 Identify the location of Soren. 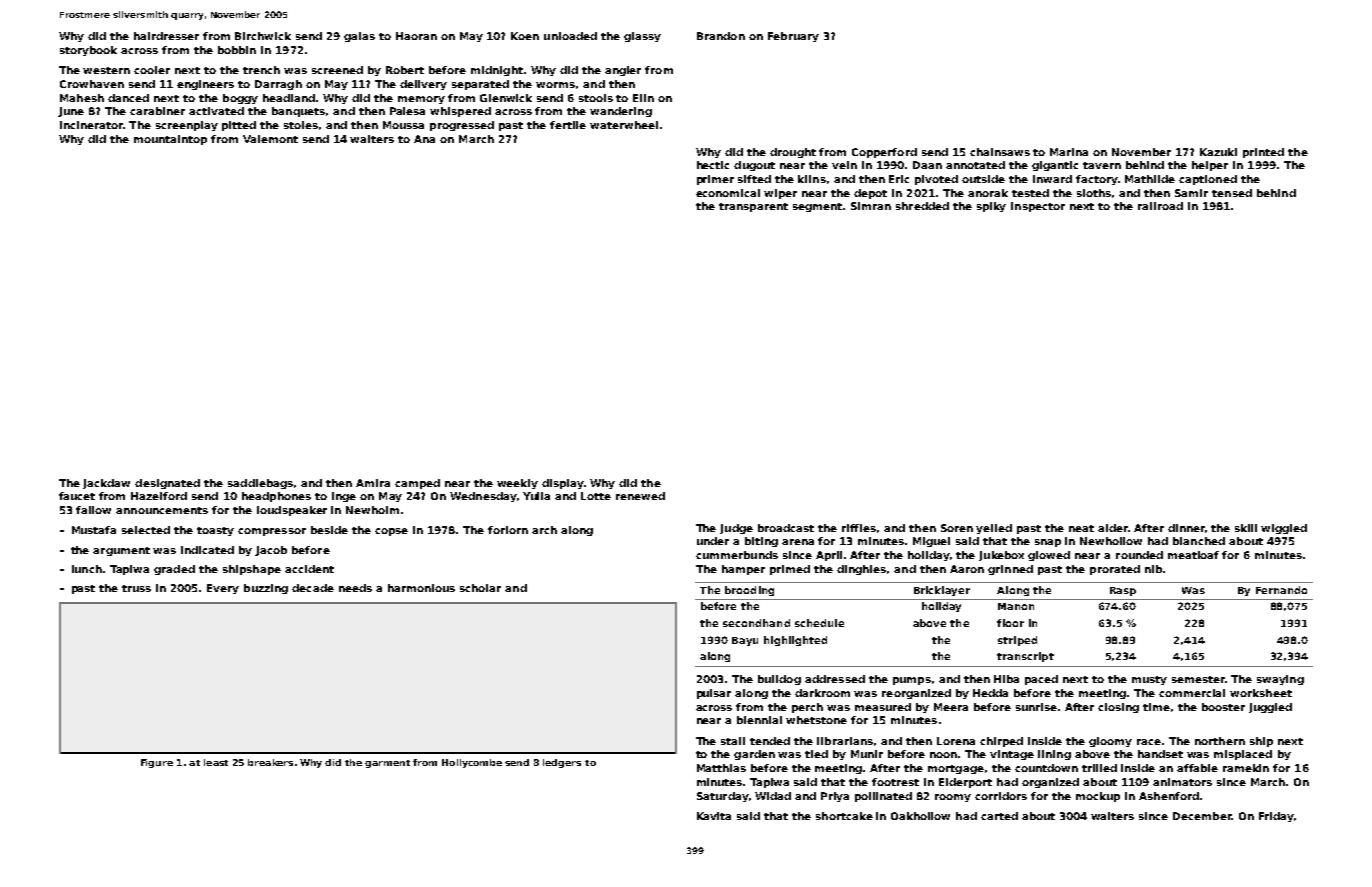
(957, 528).
